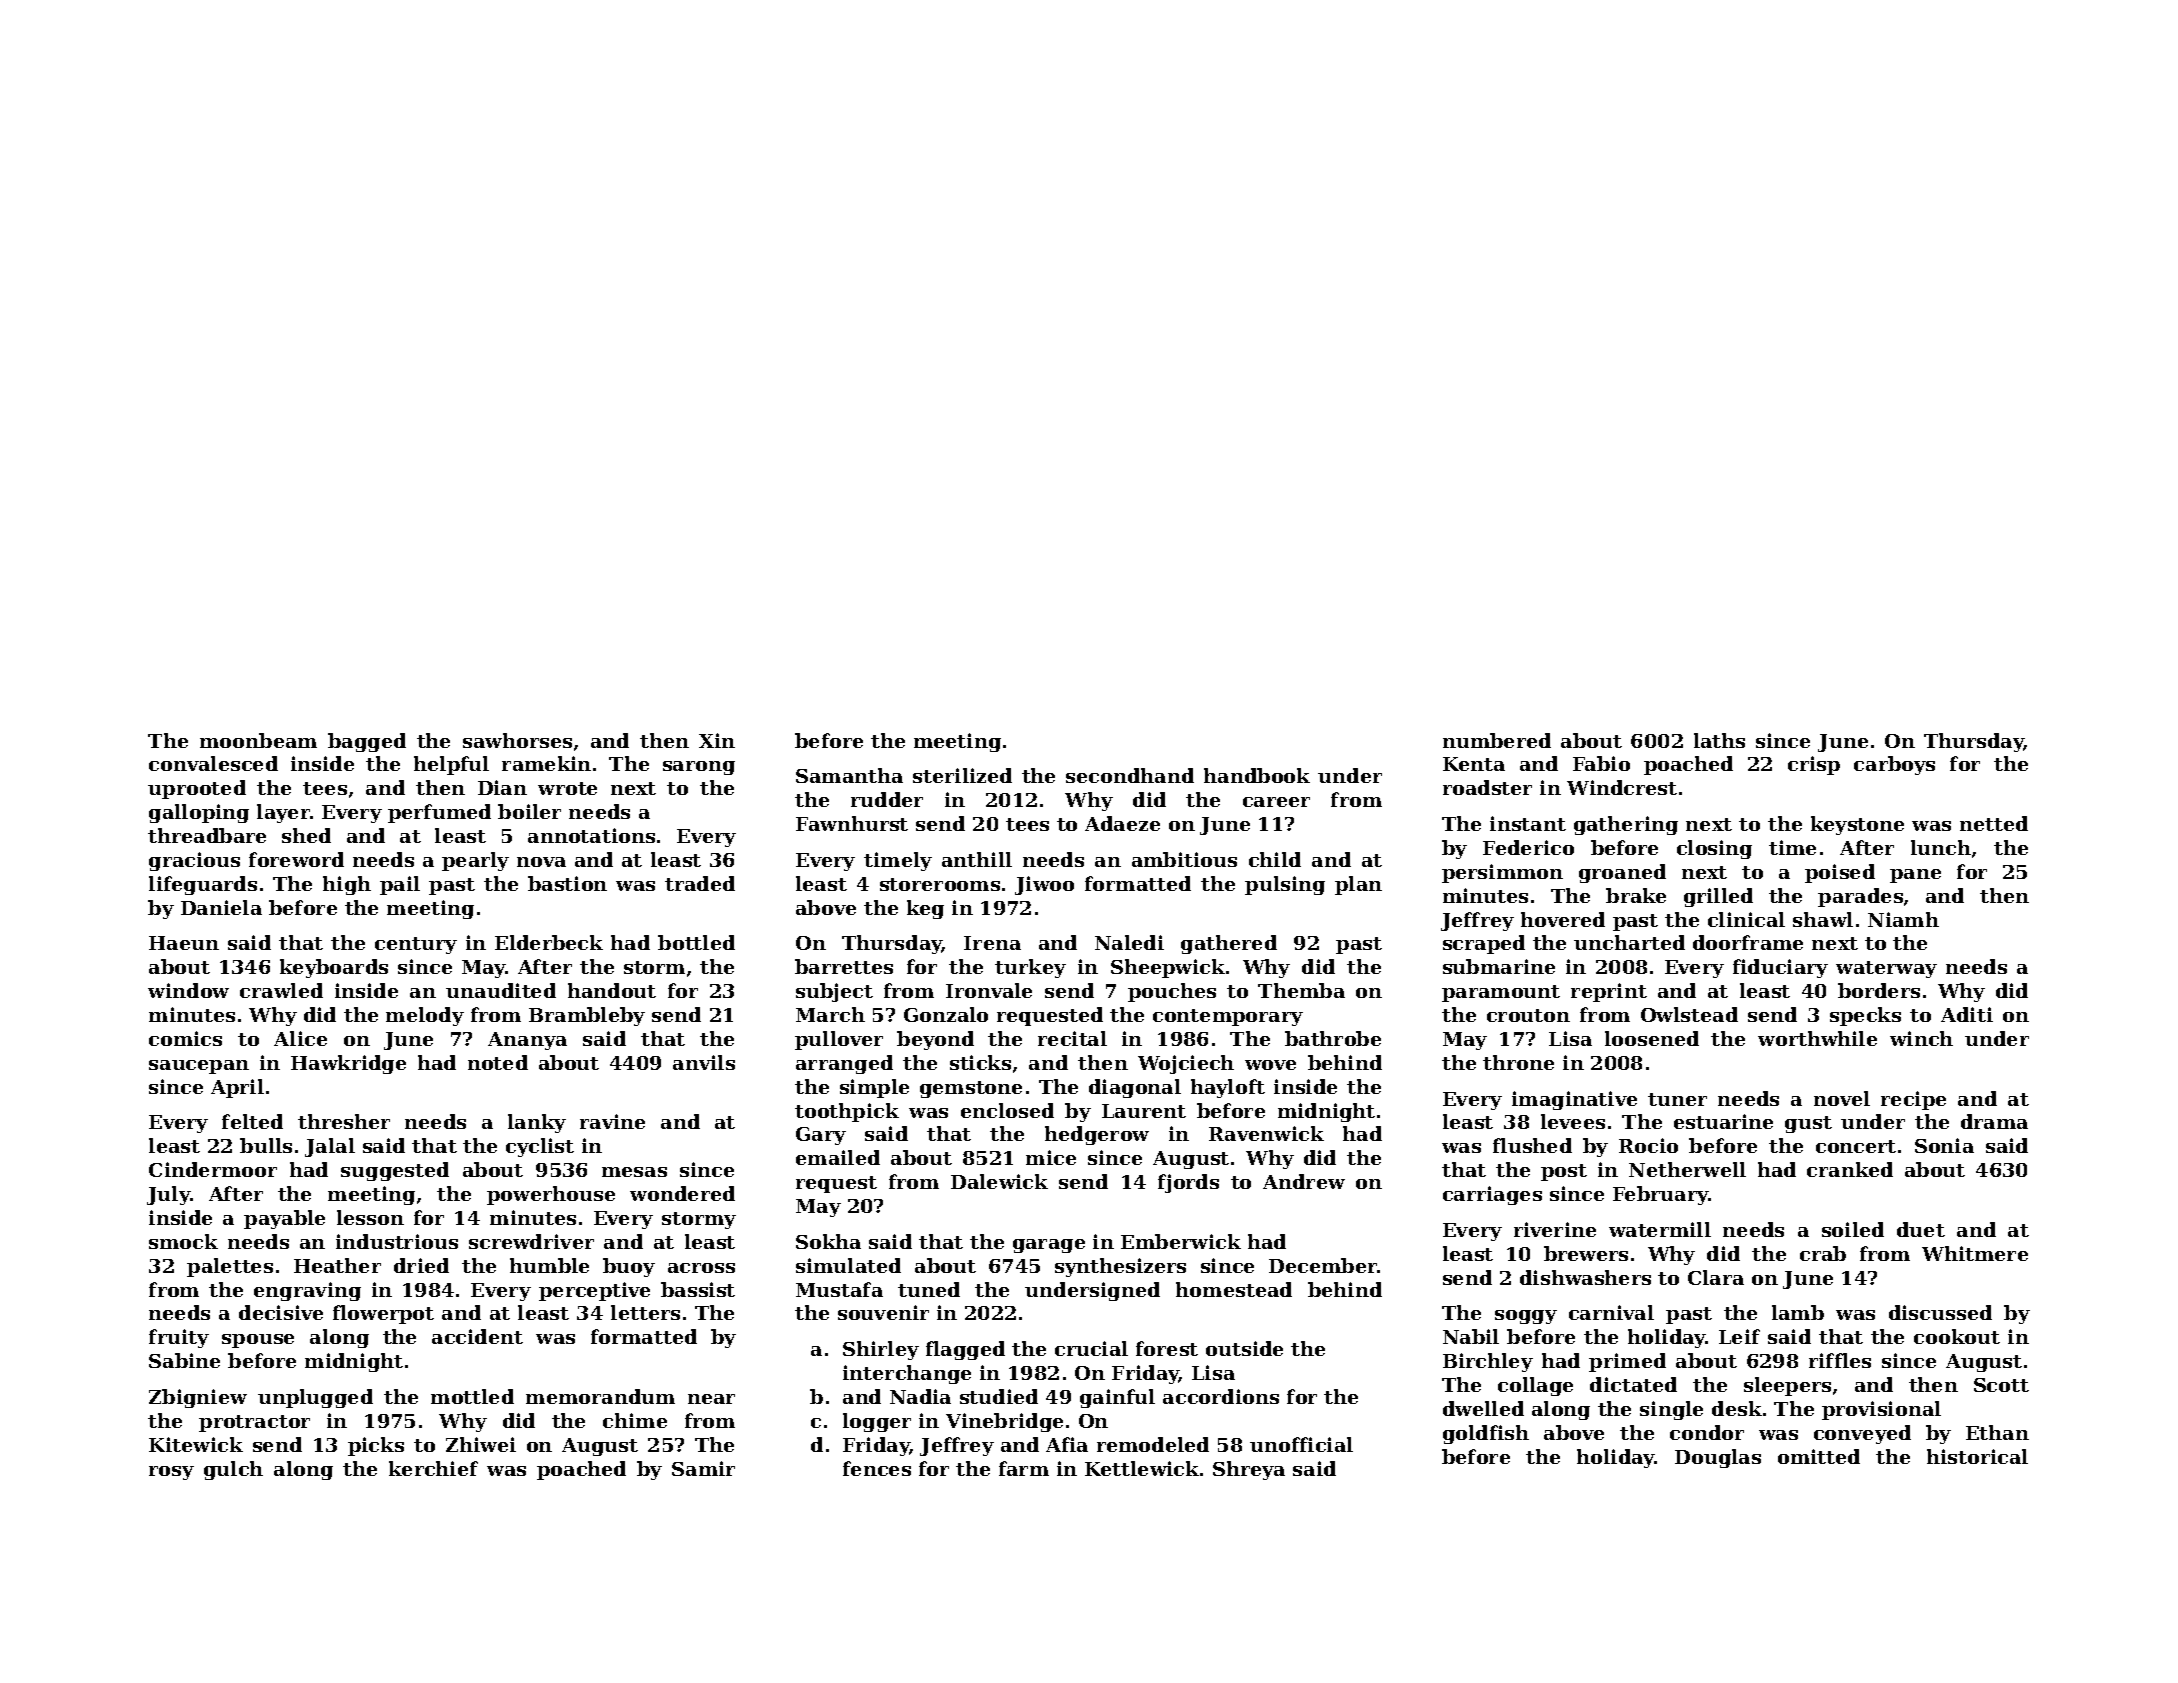 Image resolution: width=2178 pixels, height=1683 pixels. I want to click on perceptive, so click(594, 1291).
